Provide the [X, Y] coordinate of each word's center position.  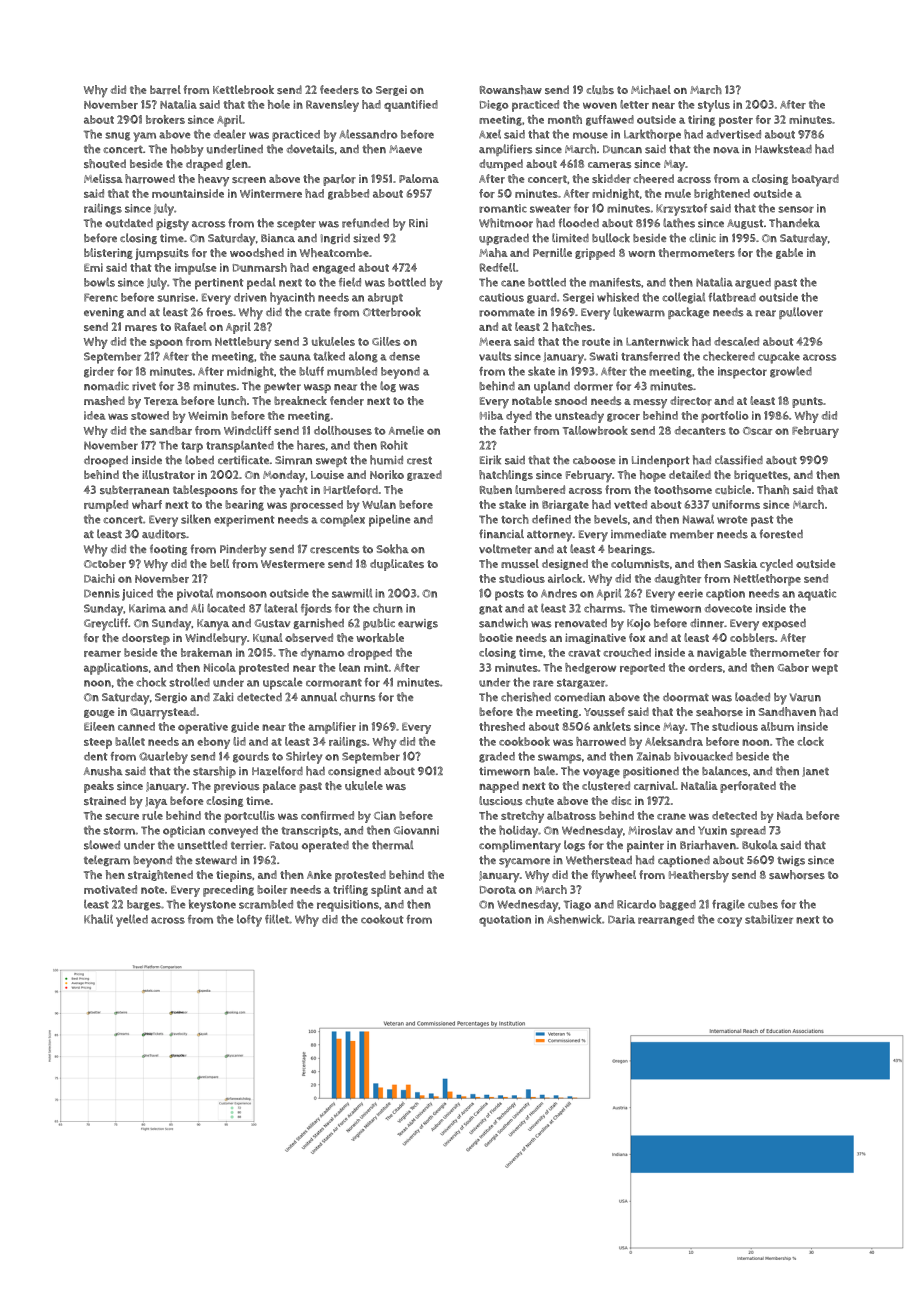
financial [501, 533]
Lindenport [661, 461]
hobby [187, 150]
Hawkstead [783, 149]
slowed [102, 845]
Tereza [161, 401]
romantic [503, 208]
